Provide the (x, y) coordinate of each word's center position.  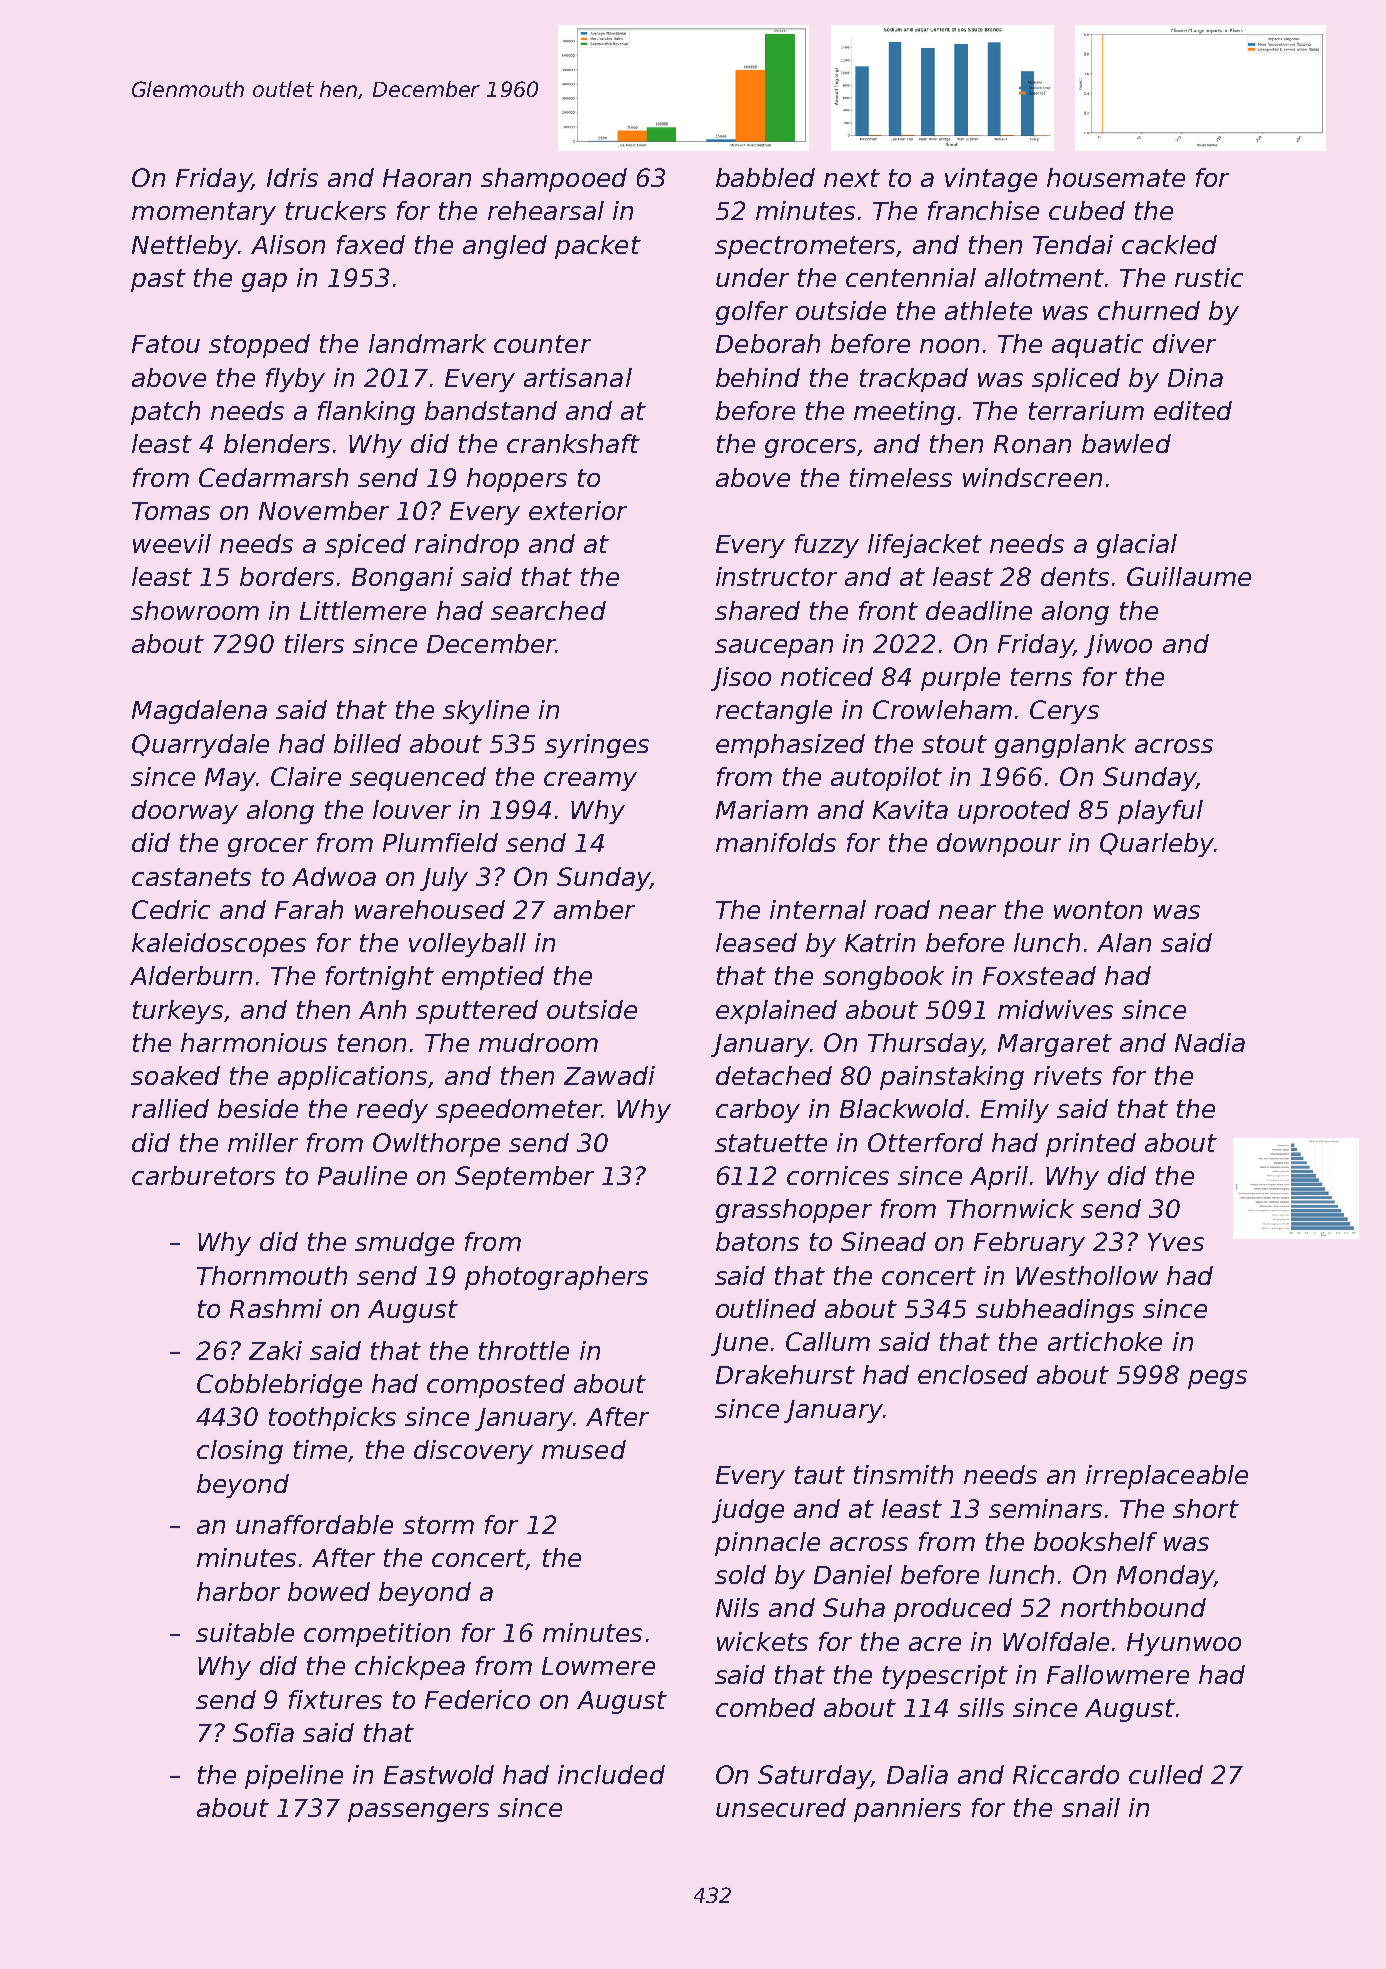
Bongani (402, 579)
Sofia (263, 1732)
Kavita (910, 809)
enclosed (973, 1374)
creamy (590, 781)
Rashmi (276, 1308)
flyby (295, 380)
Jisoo (741, 679)
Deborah (768, 343)
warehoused (430, 909)
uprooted (1014, 812)
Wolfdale (1056, 1641)
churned (1149, 310)
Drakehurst (785, 1374)
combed (765, 1707)
